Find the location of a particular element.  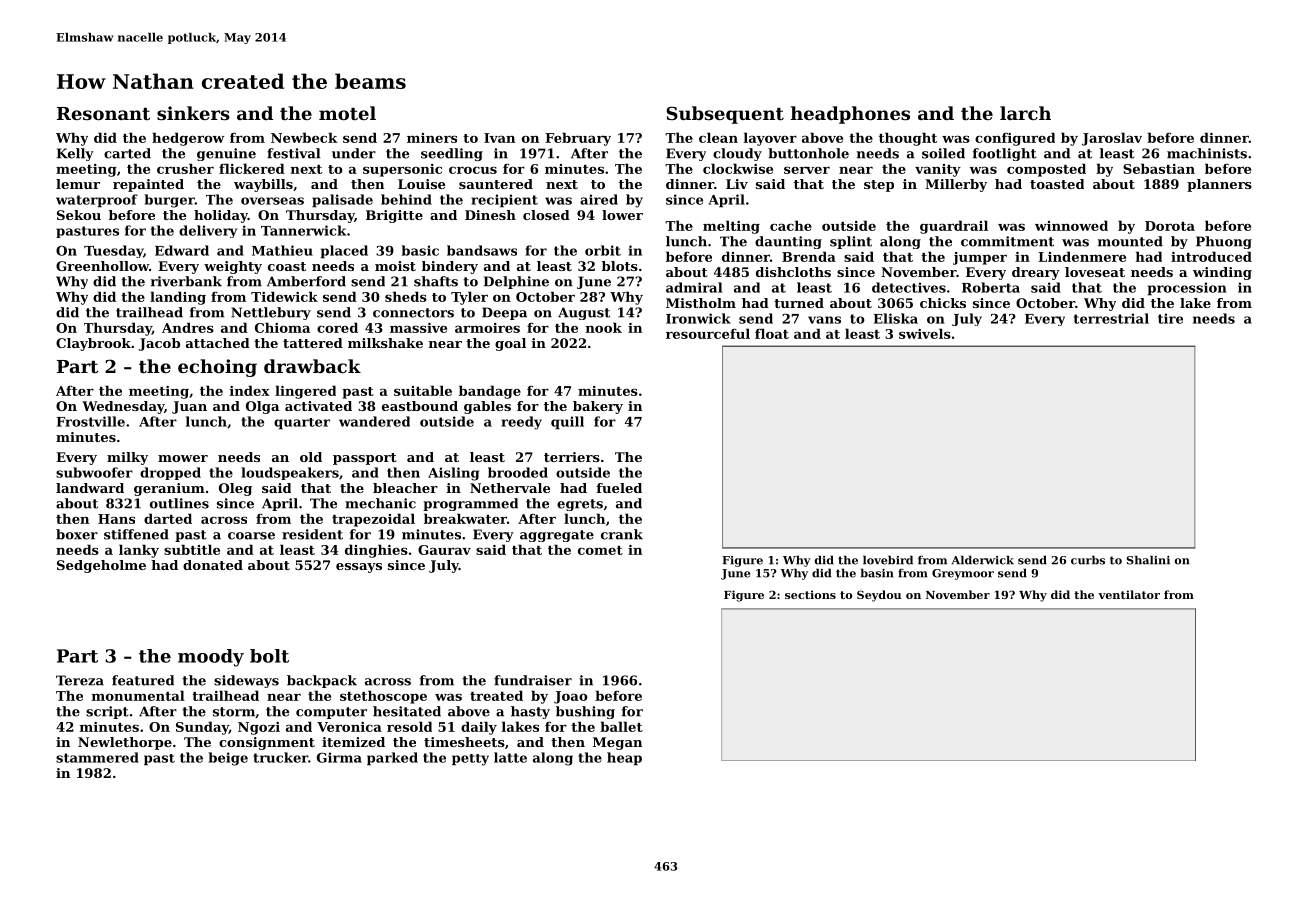

server is located at coordinates (807, 170).
